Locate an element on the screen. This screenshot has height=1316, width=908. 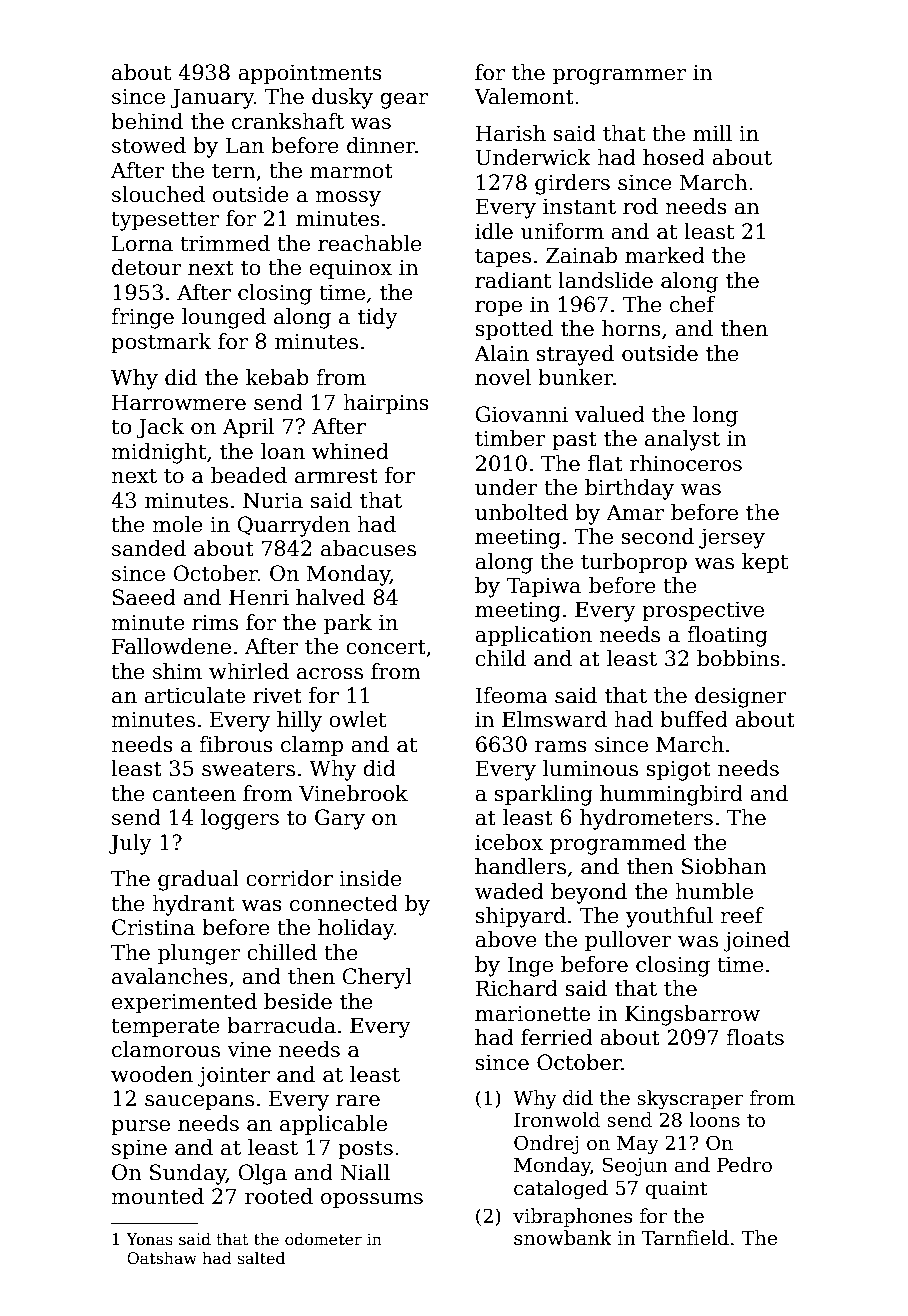
second is located at coordinates (657, 536).
